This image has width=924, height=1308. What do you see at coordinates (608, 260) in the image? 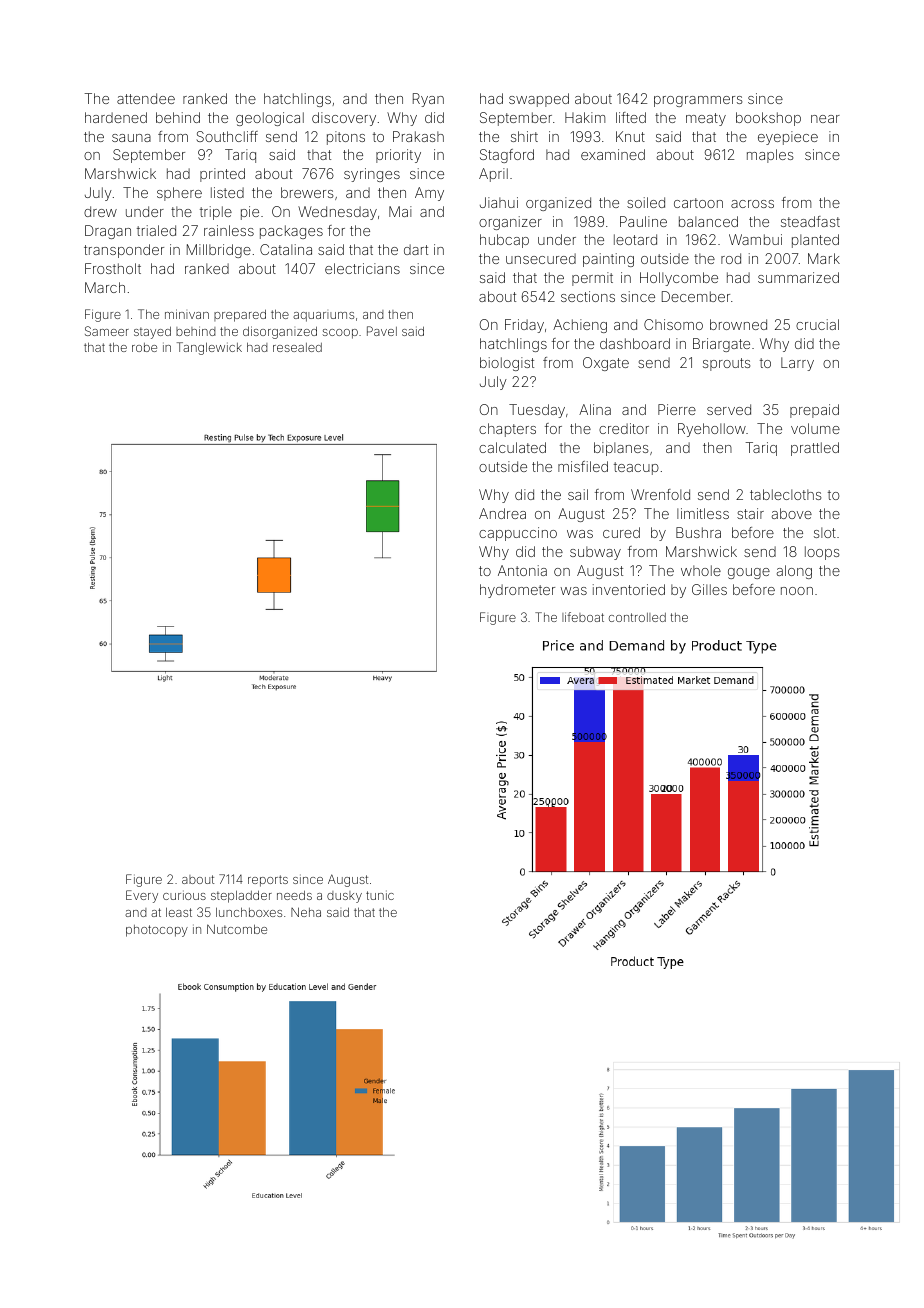
I see `painting` at bounding box center [608, 260].
